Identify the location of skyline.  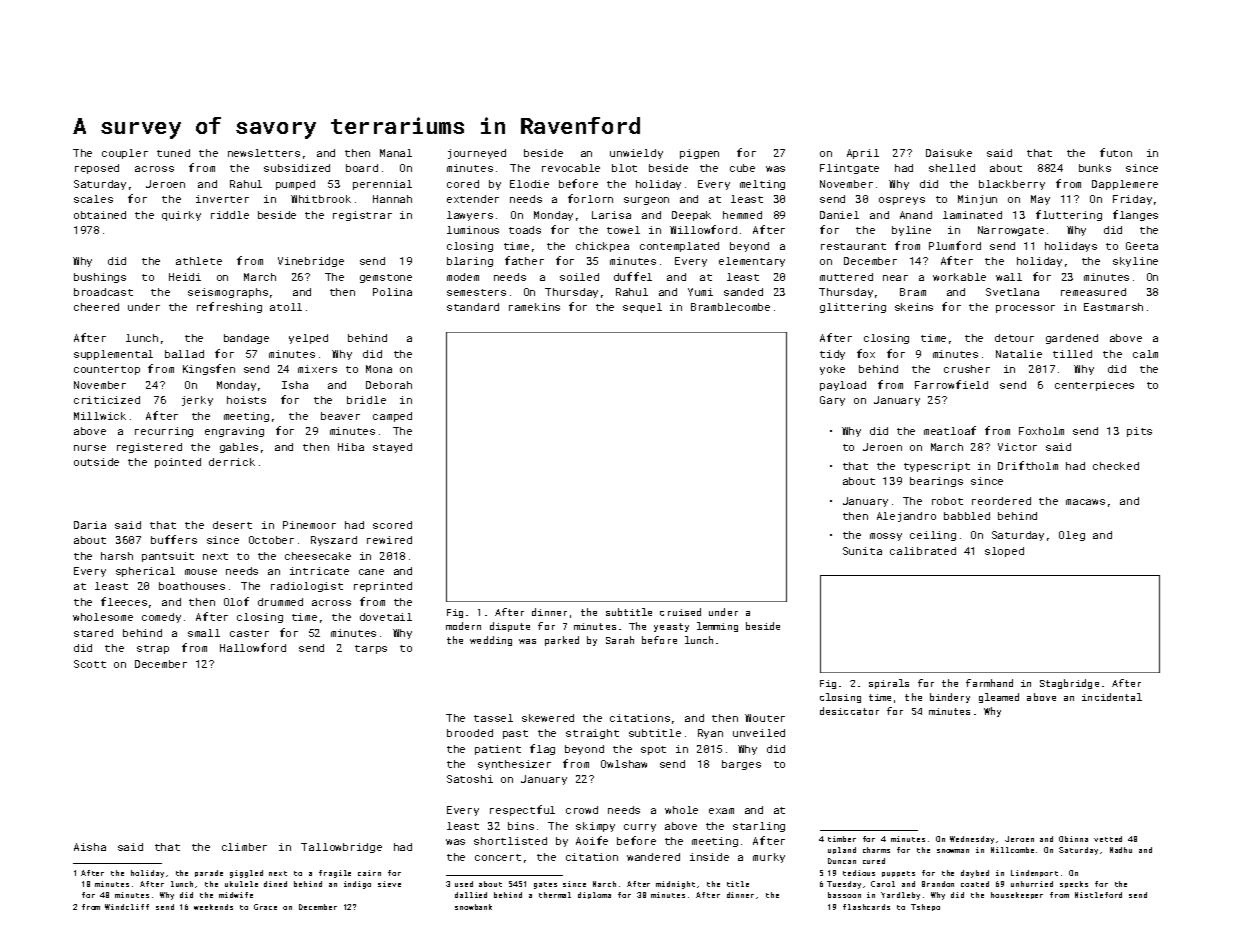
(1135, 262).
